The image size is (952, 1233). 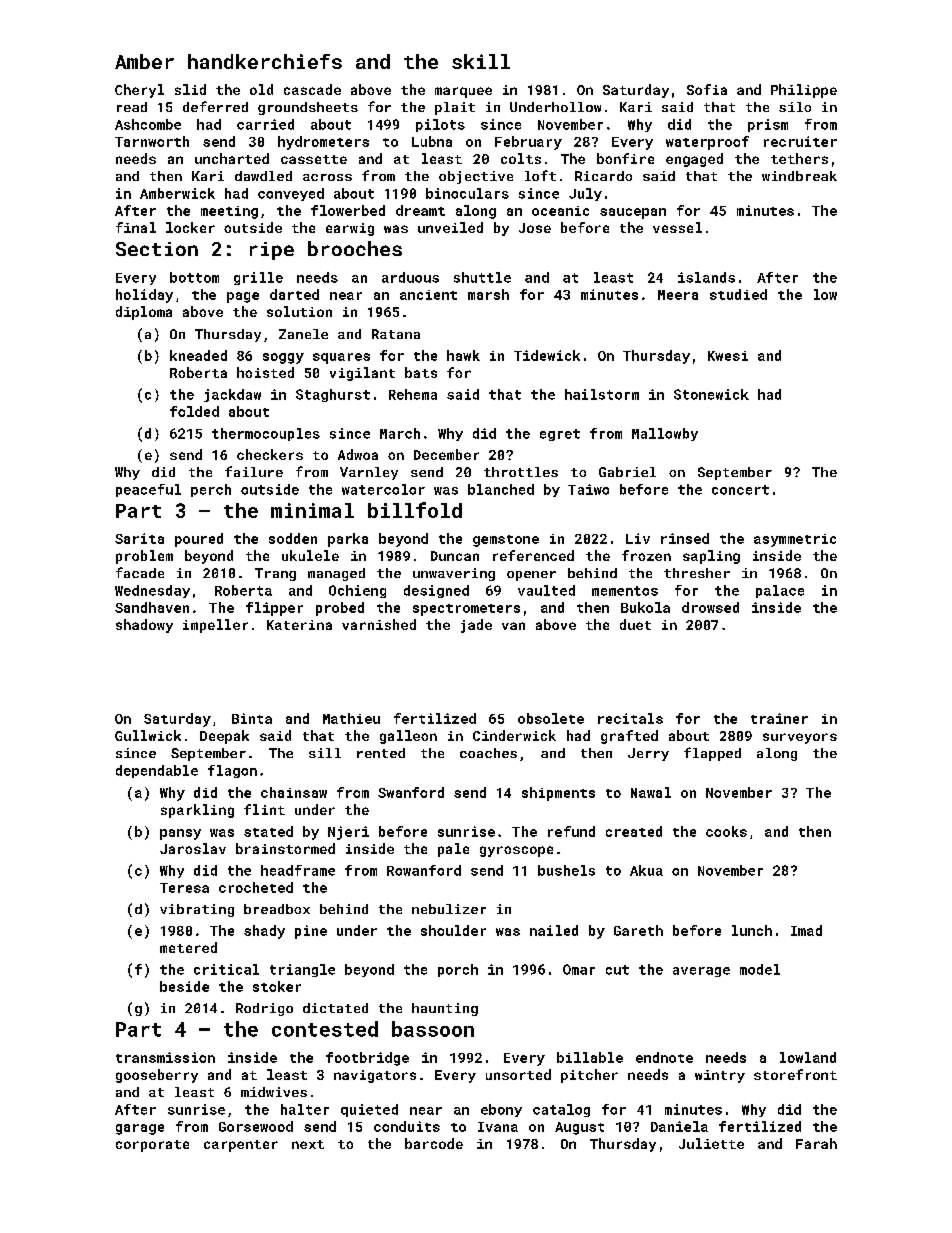 I want to click on Rodrigo, so click(x=264, y=1009).
